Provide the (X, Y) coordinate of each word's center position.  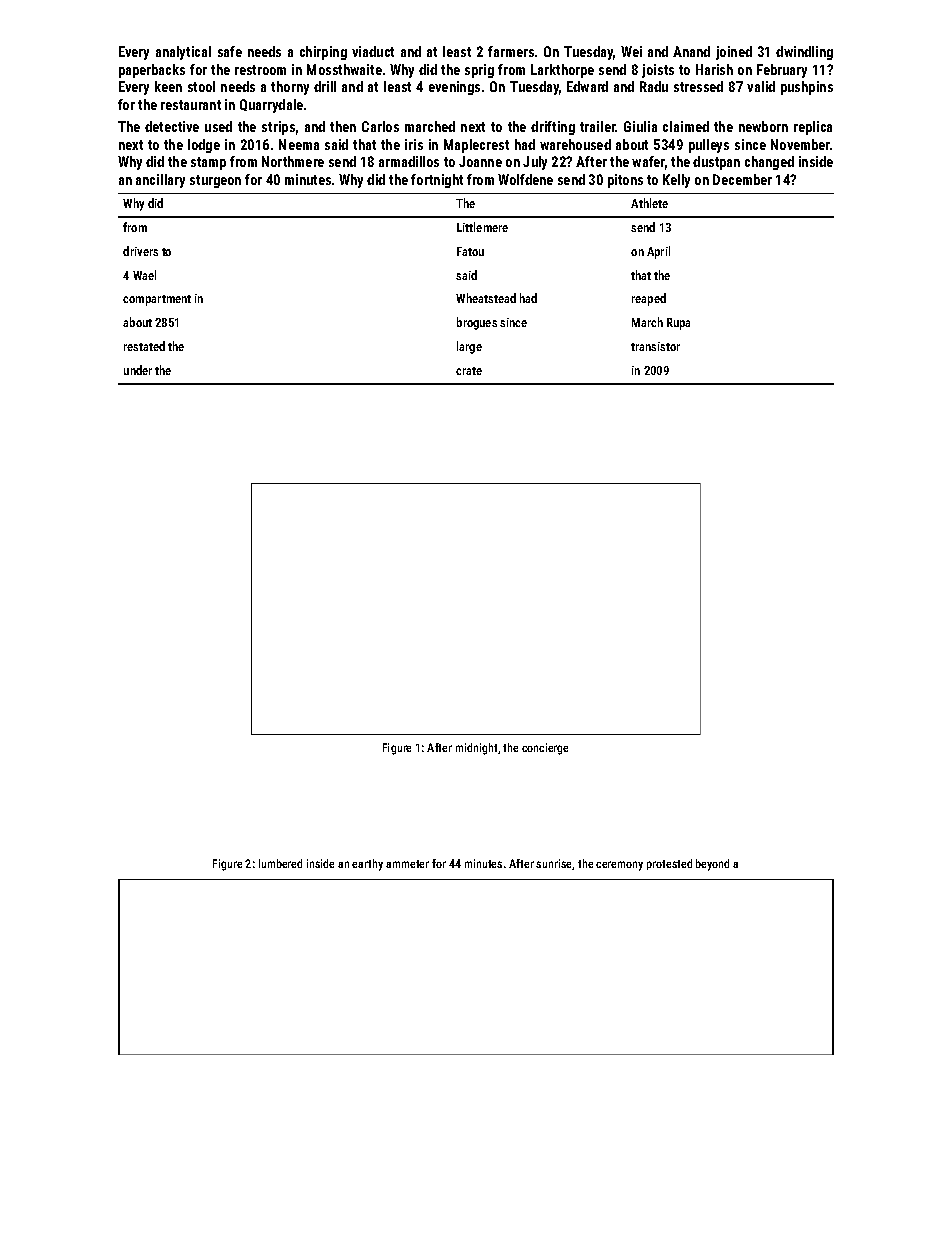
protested (669, 864)
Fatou (470, 251)
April (658, 252)
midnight (476, 749)
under (138, 370)
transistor (655, 346)
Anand (691, 51)
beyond (712, 865)
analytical (183, 53)
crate (469, 371)
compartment (157, 300)
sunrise (554, 864)
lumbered (280, 863)
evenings (454, 88)
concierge (545, 749)
